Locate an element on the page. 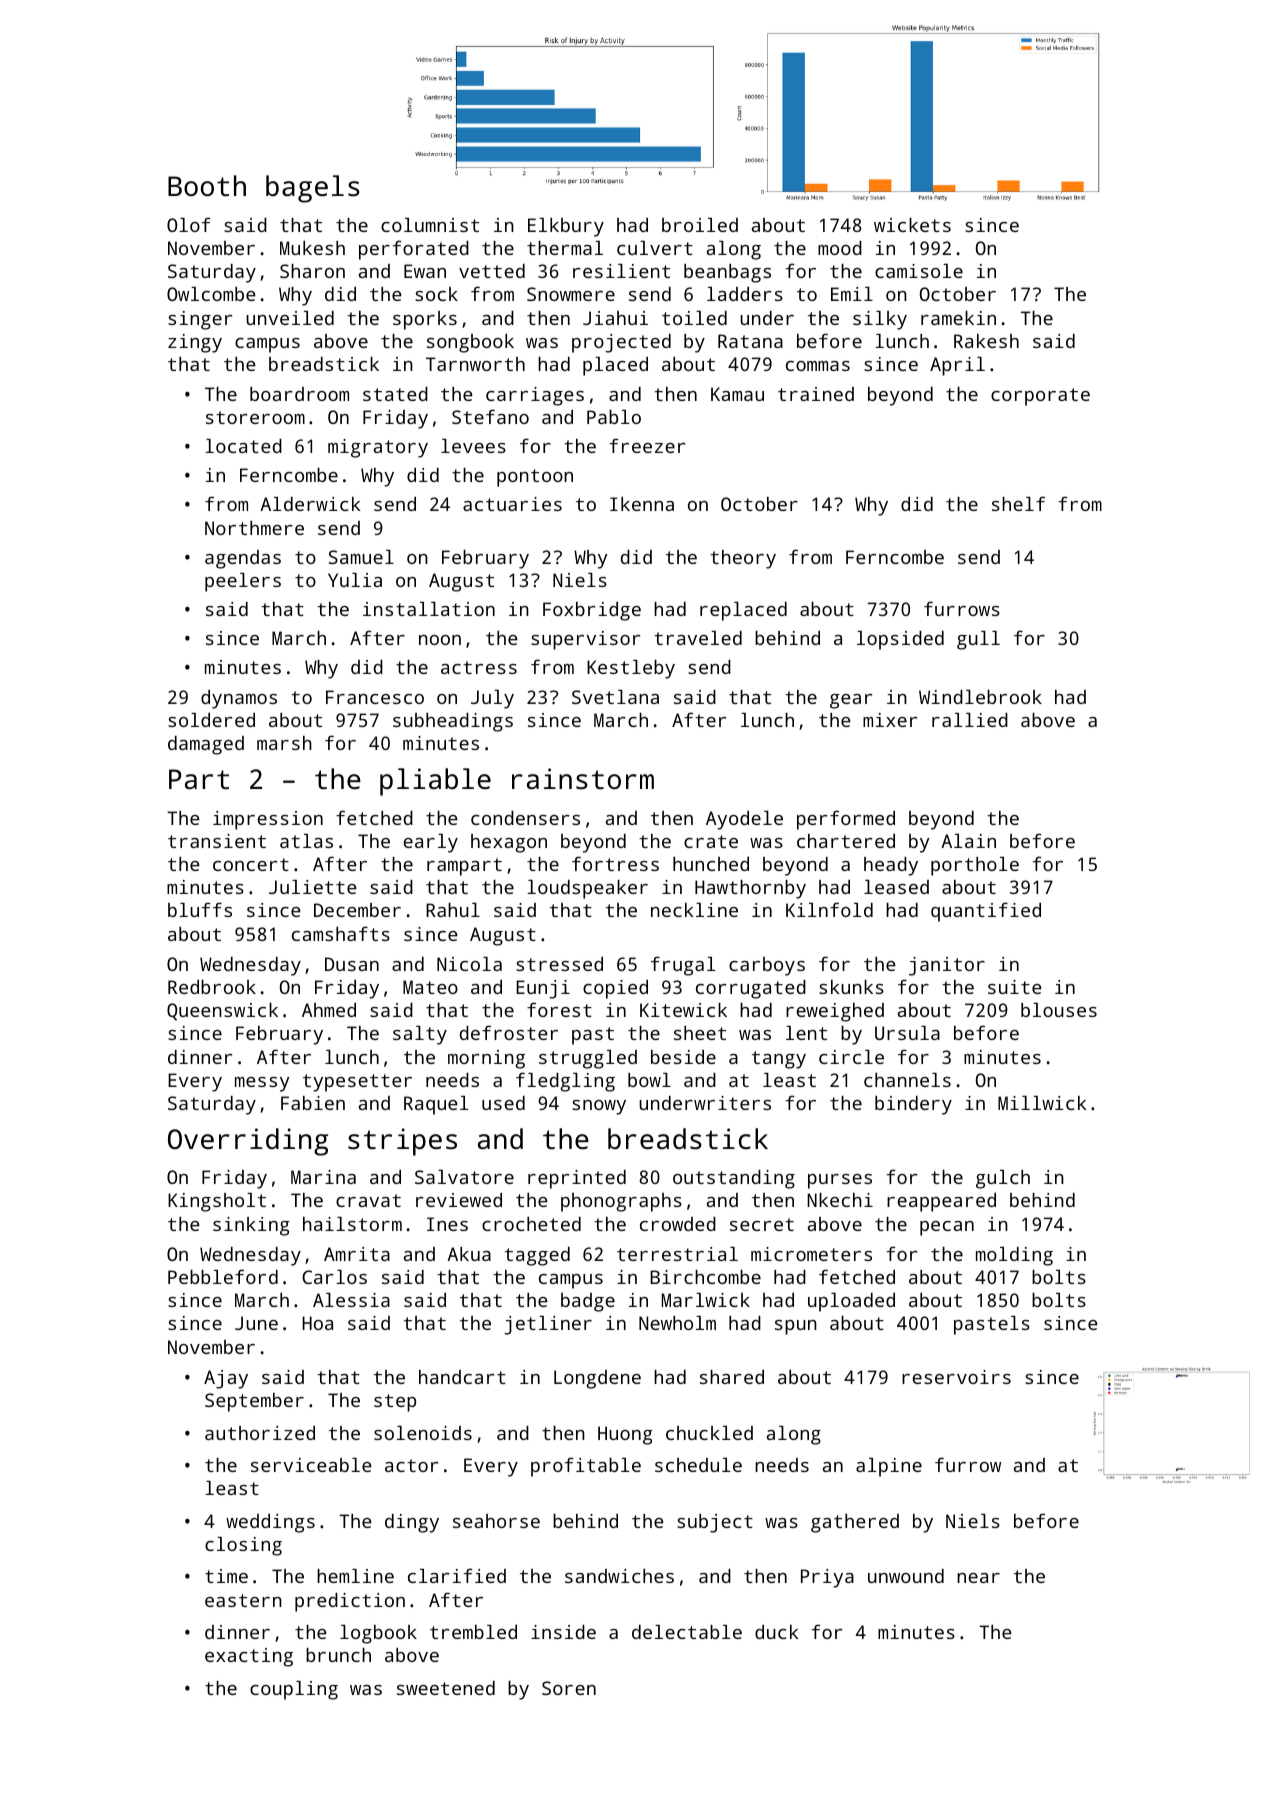  unwound is located at coordinates (906, 1576).
